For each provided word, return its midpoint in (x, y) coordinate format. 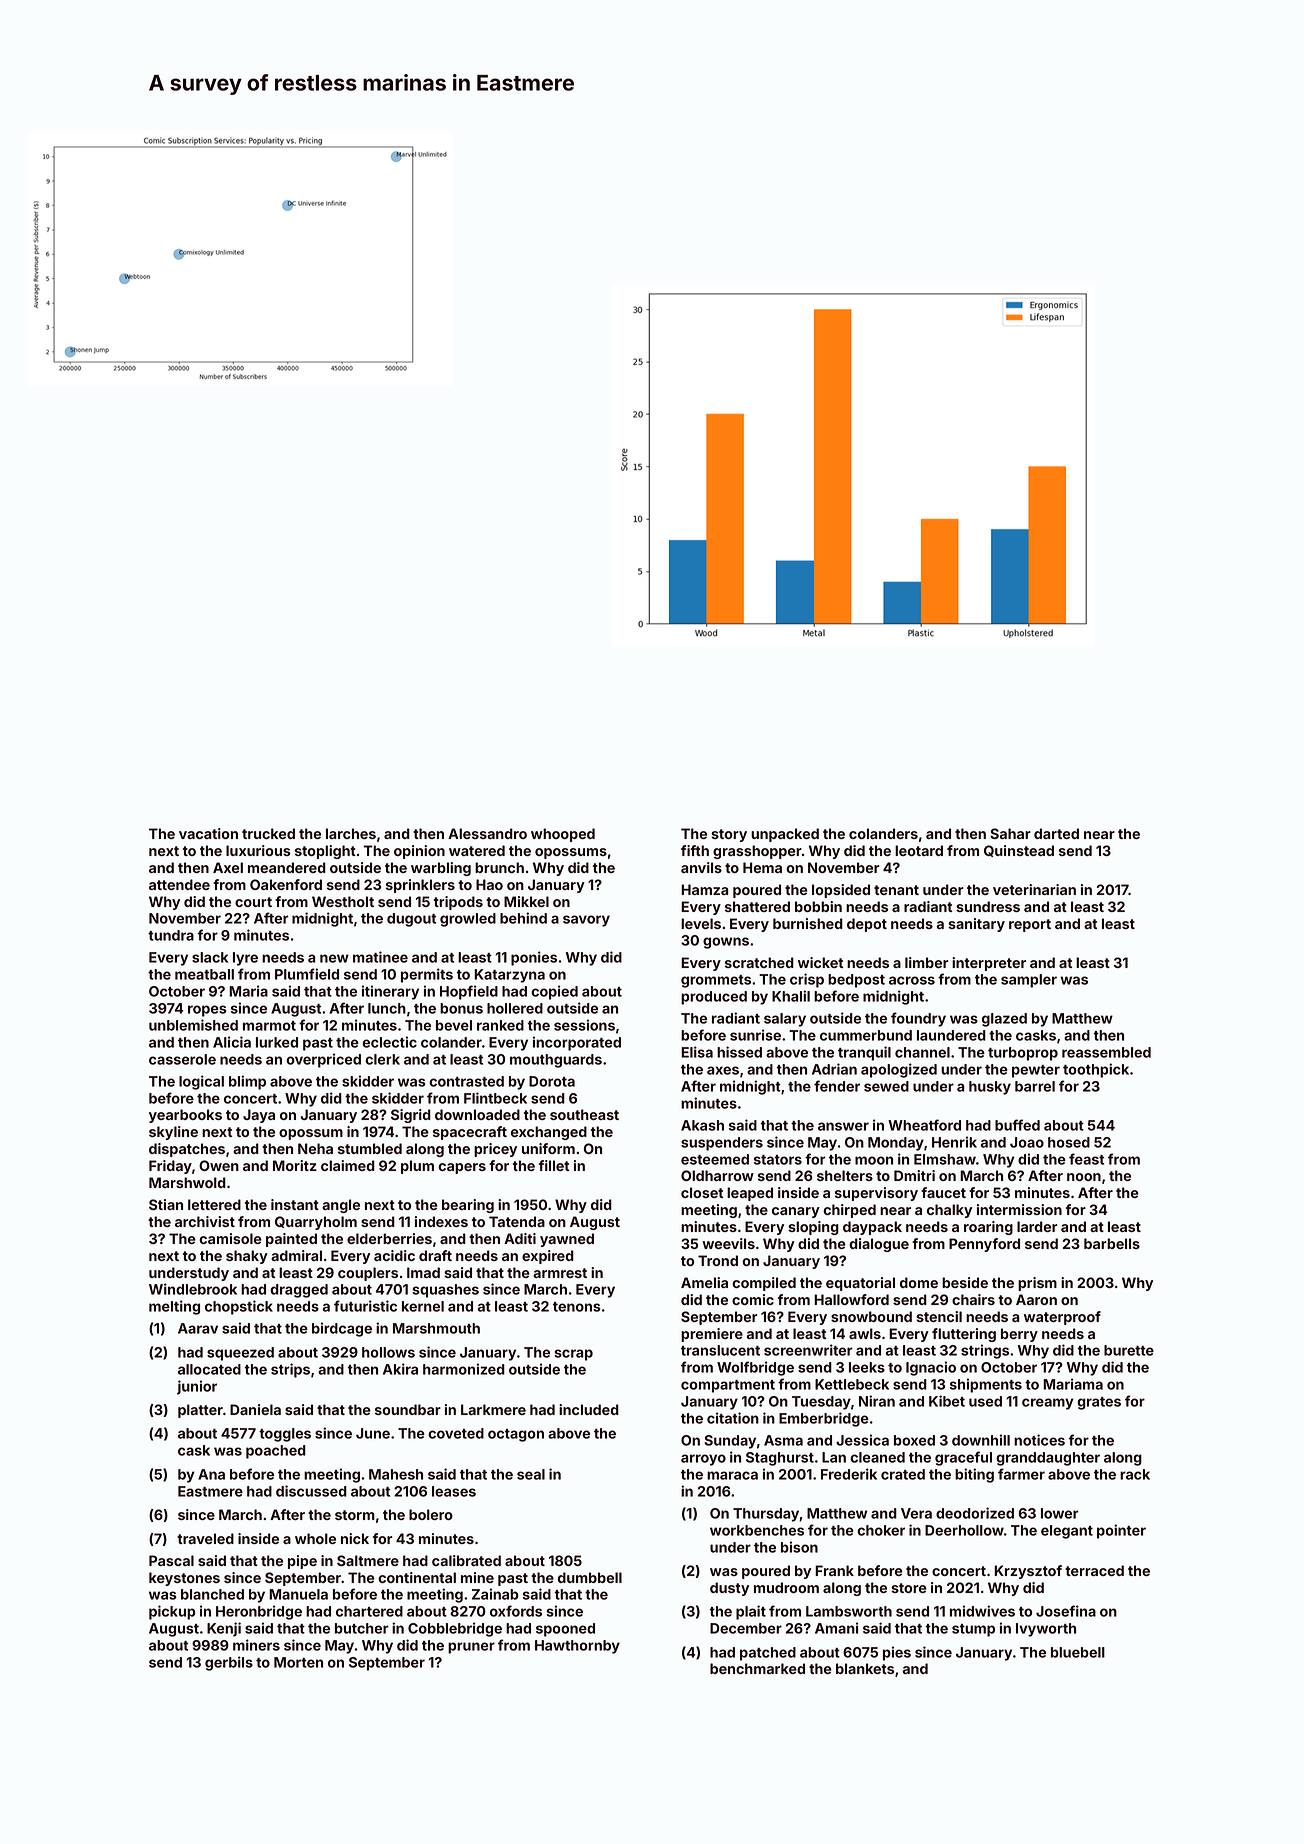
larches (351, 833)
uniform (548, 1148)
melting (174, 1307)
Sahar (1010, 833)
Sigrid (411, 1116)
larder (1037, 1226)
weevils (728, 1243)
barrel (1035, 1086)
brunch (499, 867)
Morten (298, 1662)
